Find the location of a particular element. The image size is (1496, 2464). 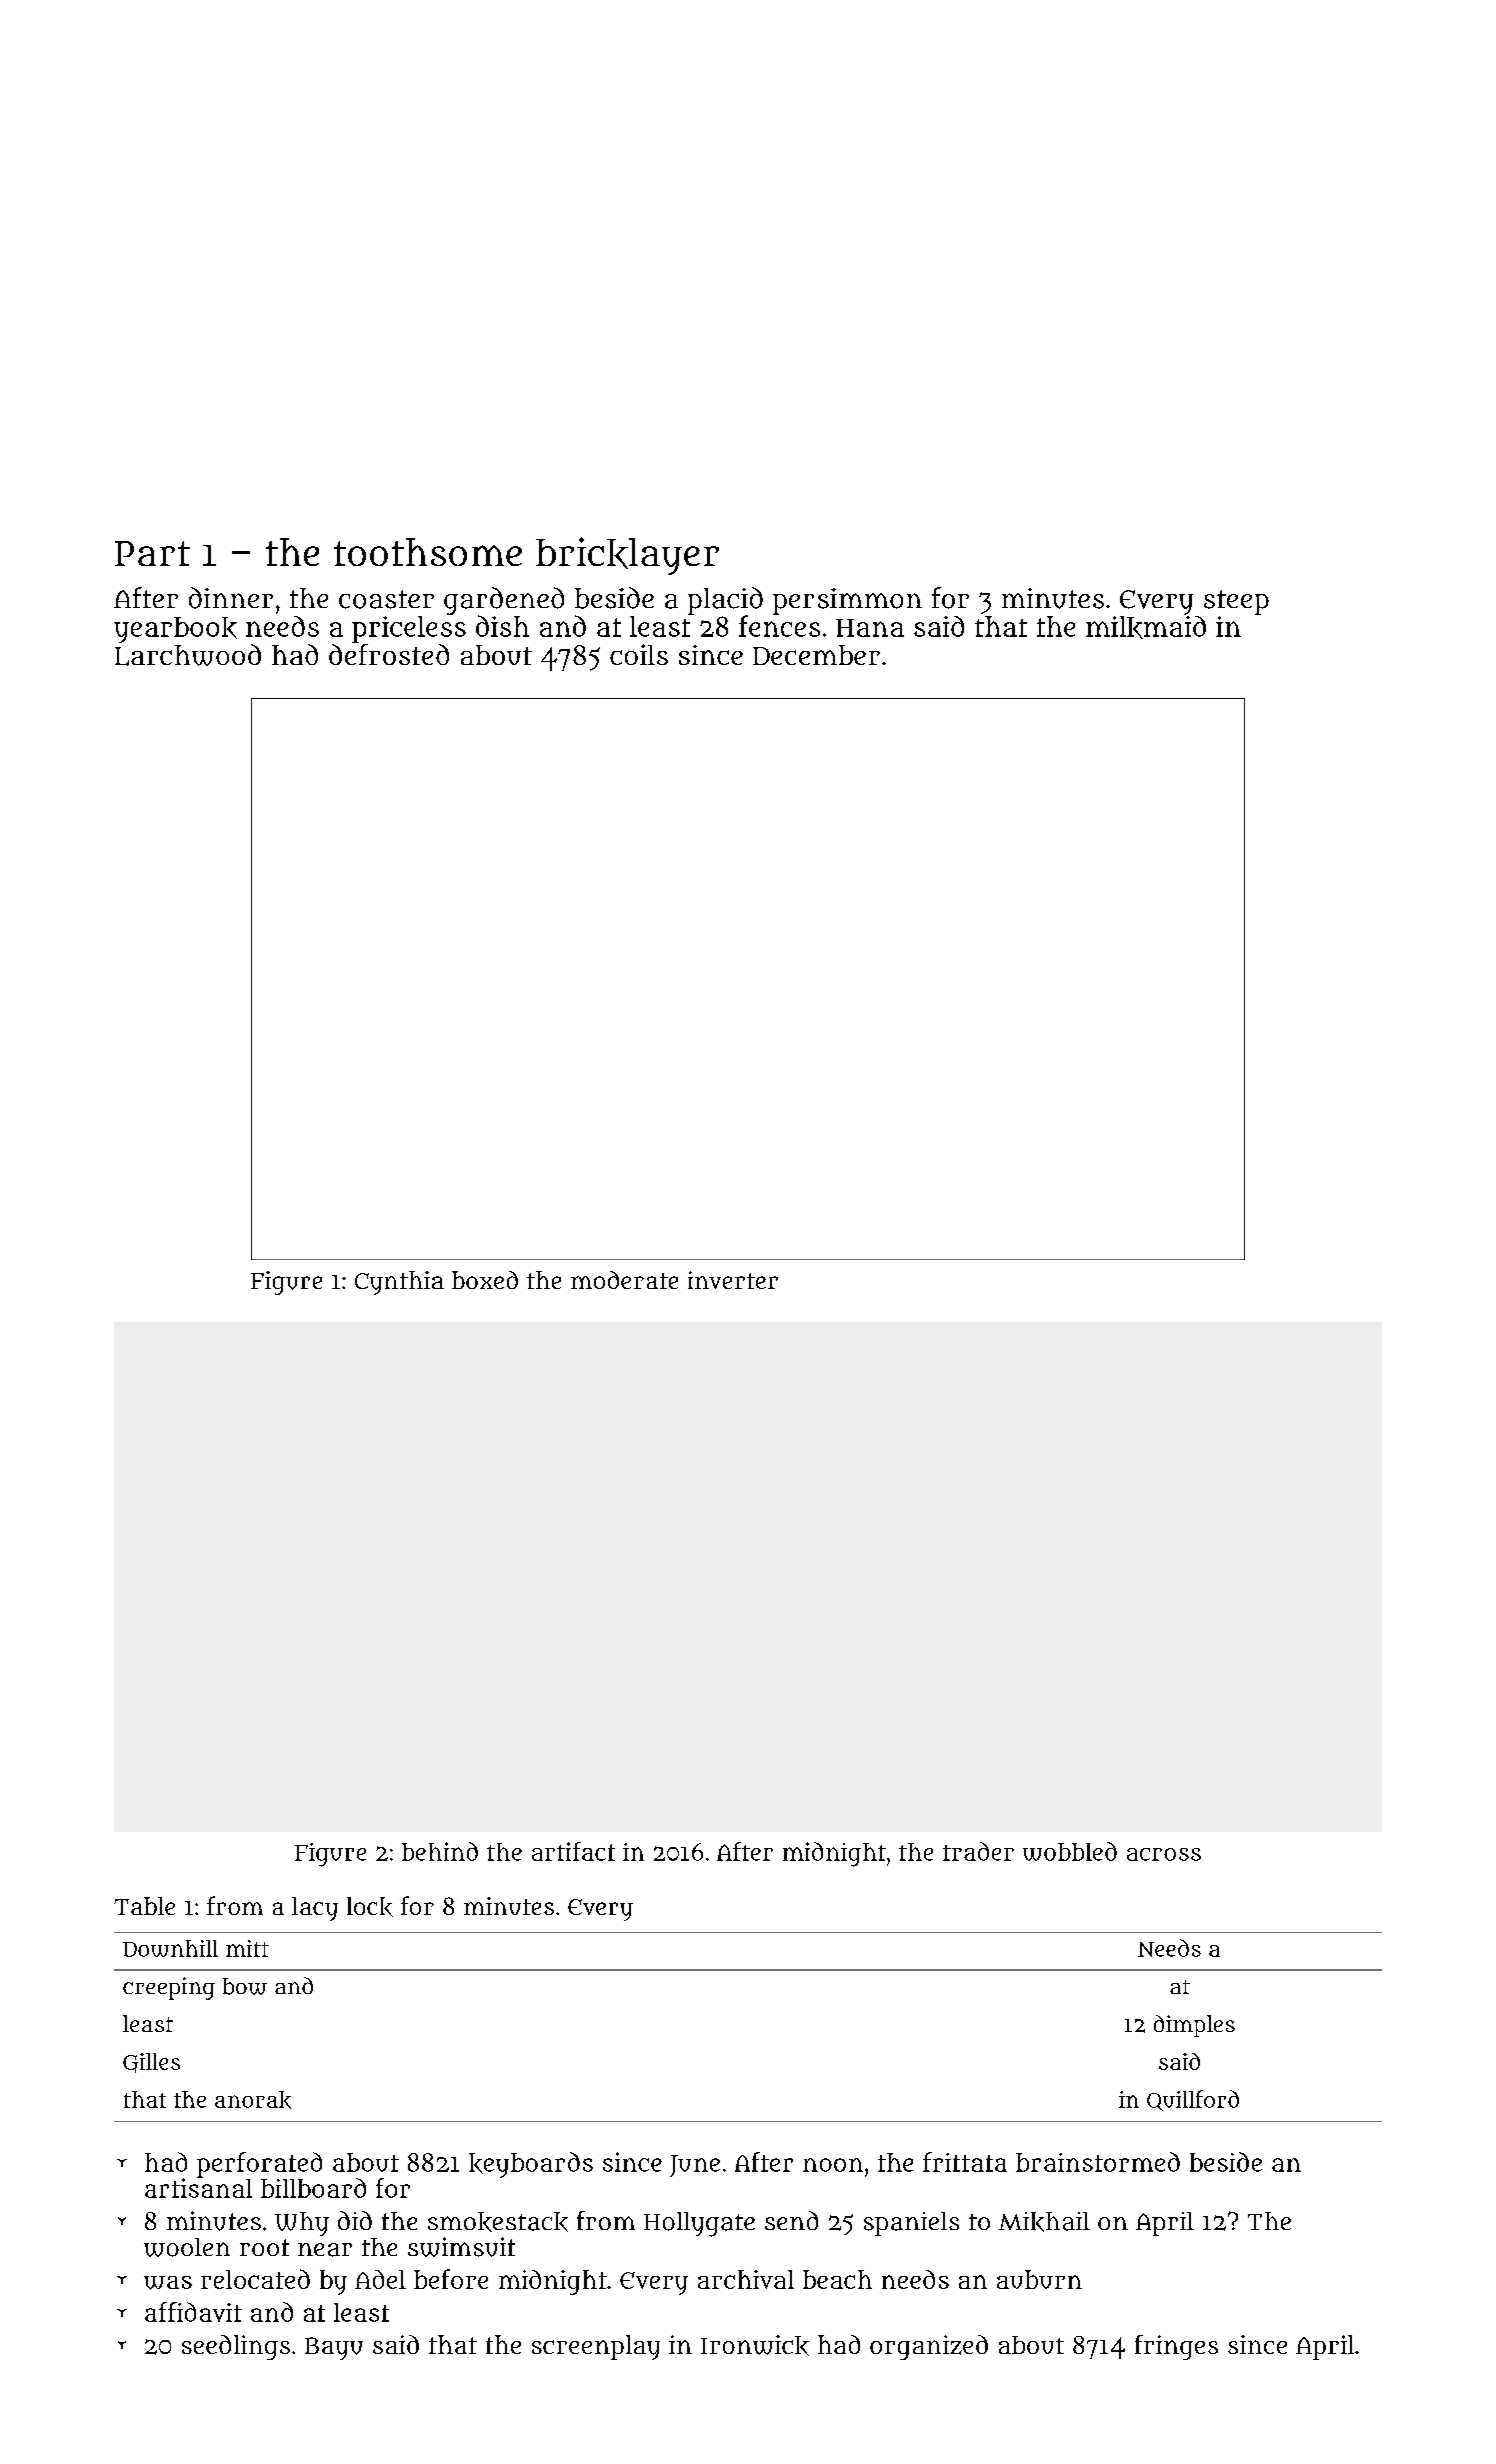

affidavit is located at coordinates (193, 2312).
